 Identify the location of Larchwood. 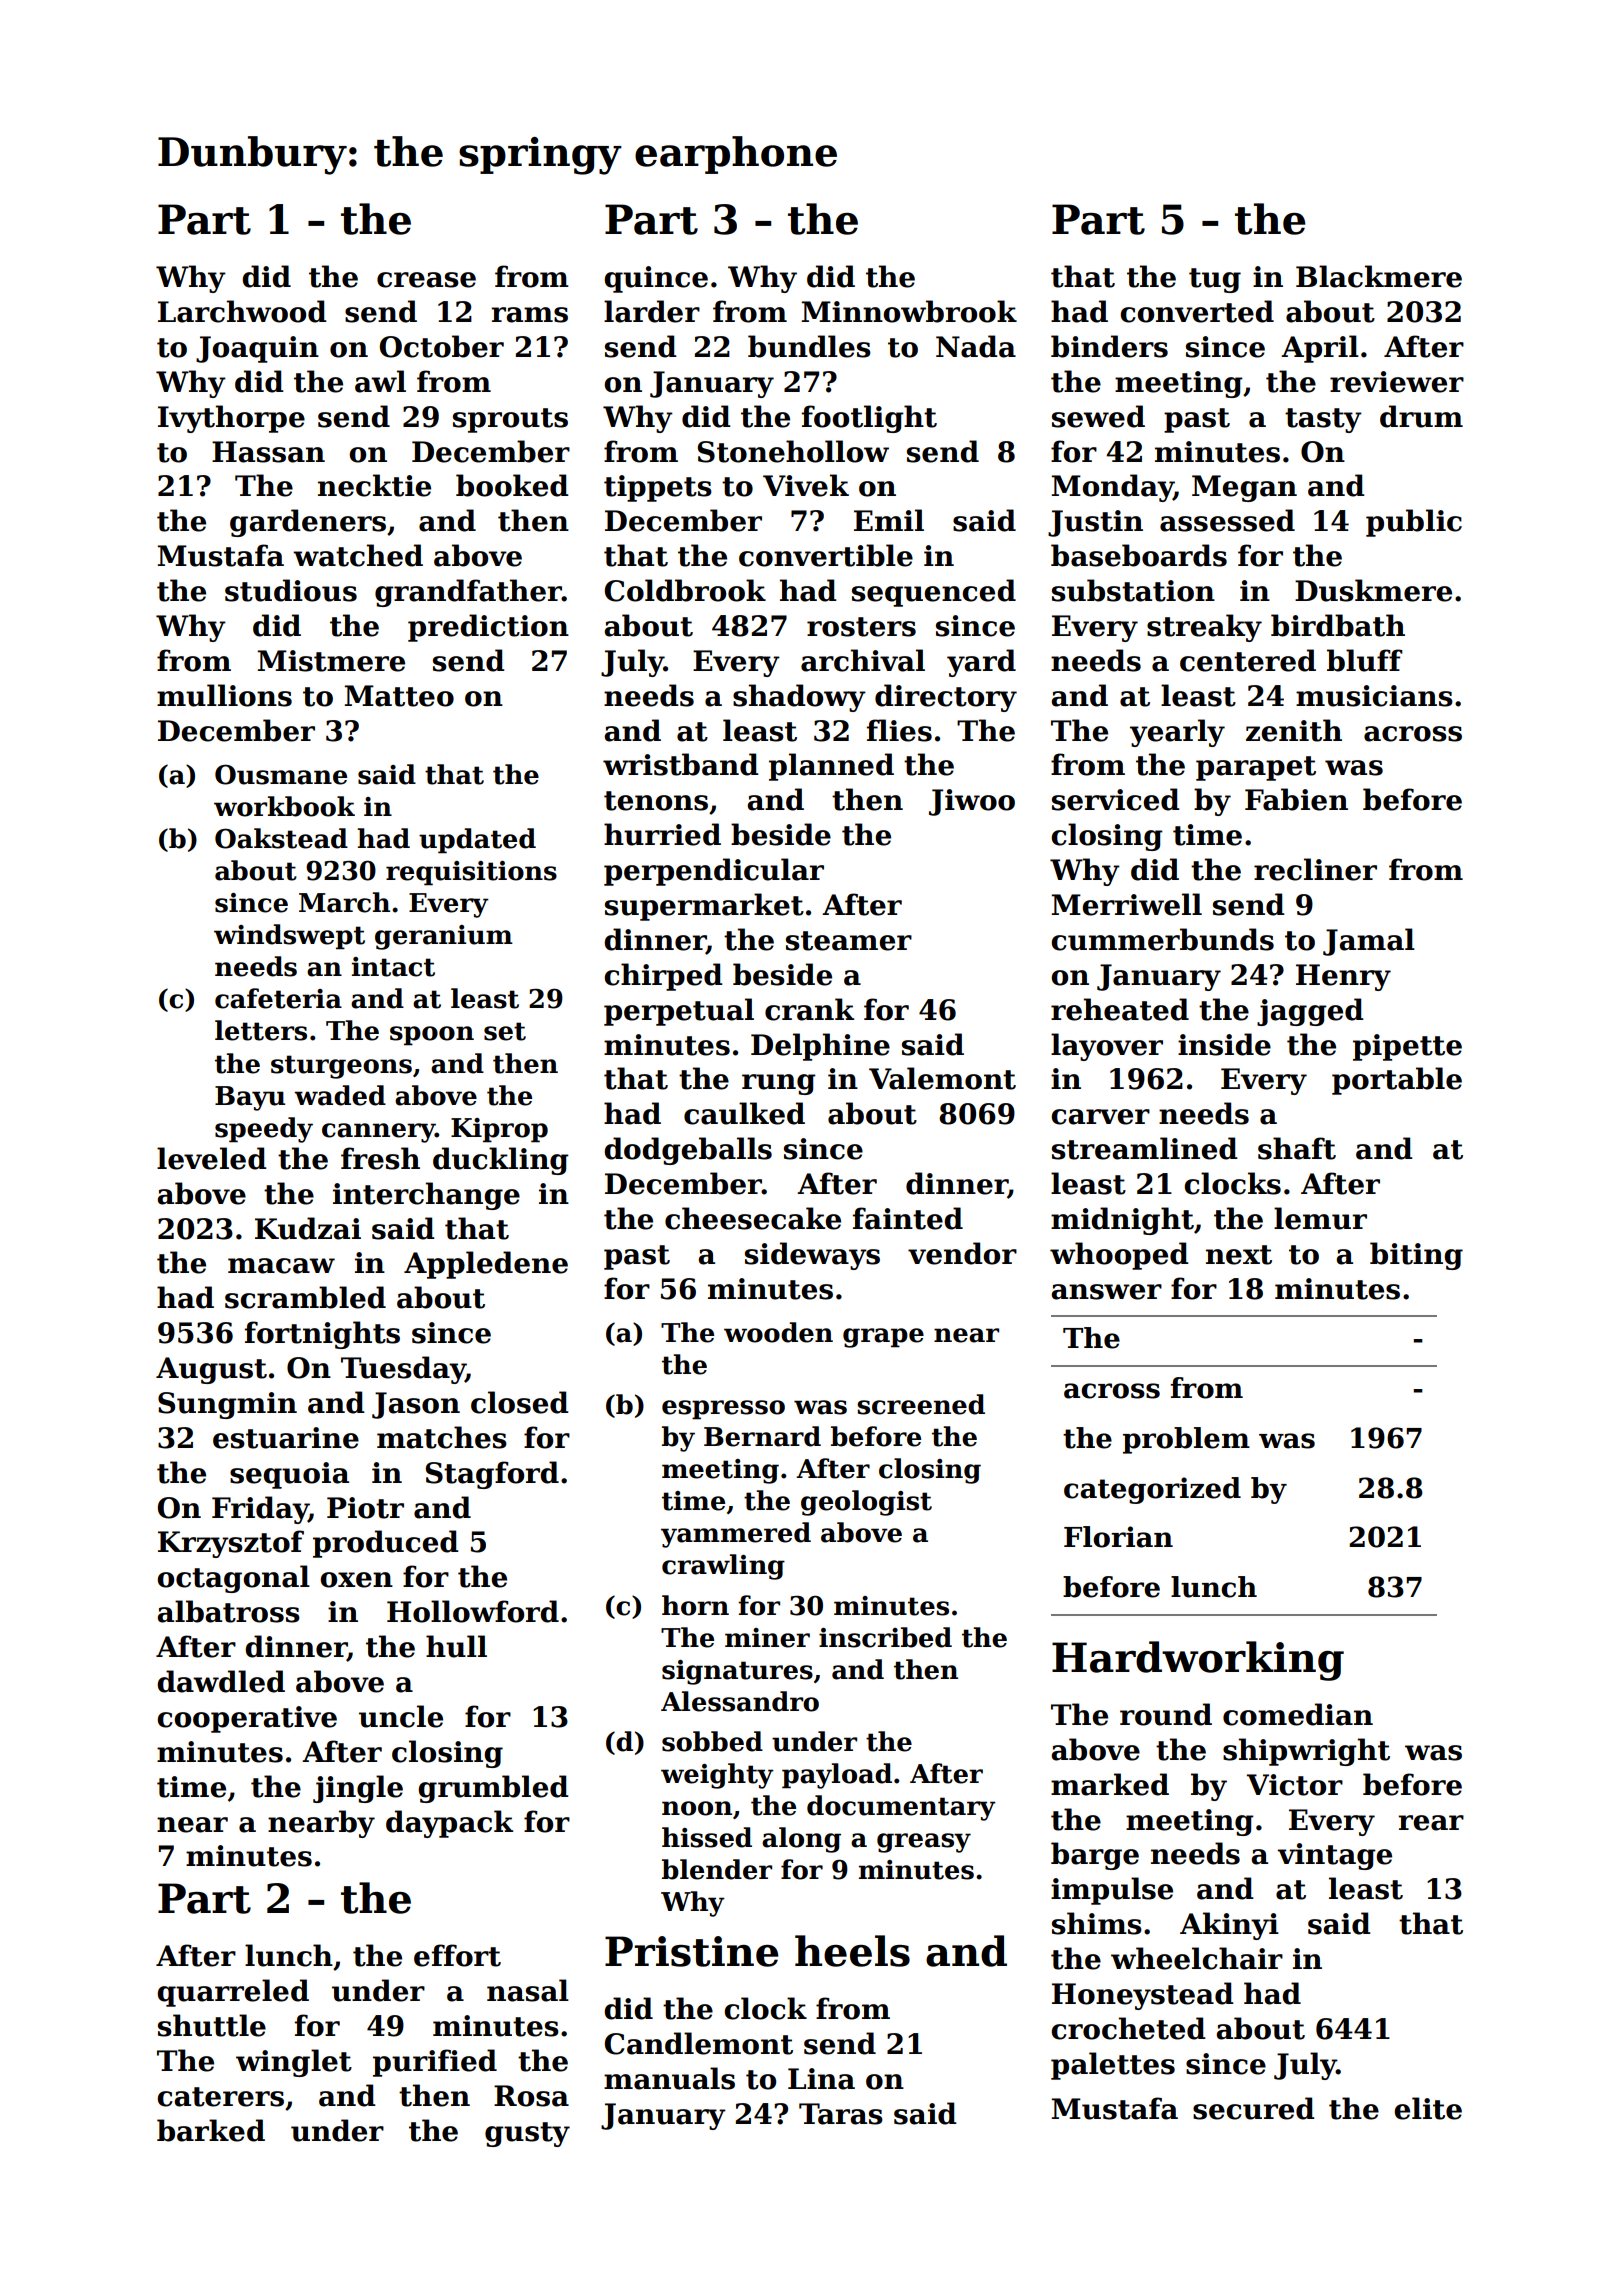
(242, 311).
